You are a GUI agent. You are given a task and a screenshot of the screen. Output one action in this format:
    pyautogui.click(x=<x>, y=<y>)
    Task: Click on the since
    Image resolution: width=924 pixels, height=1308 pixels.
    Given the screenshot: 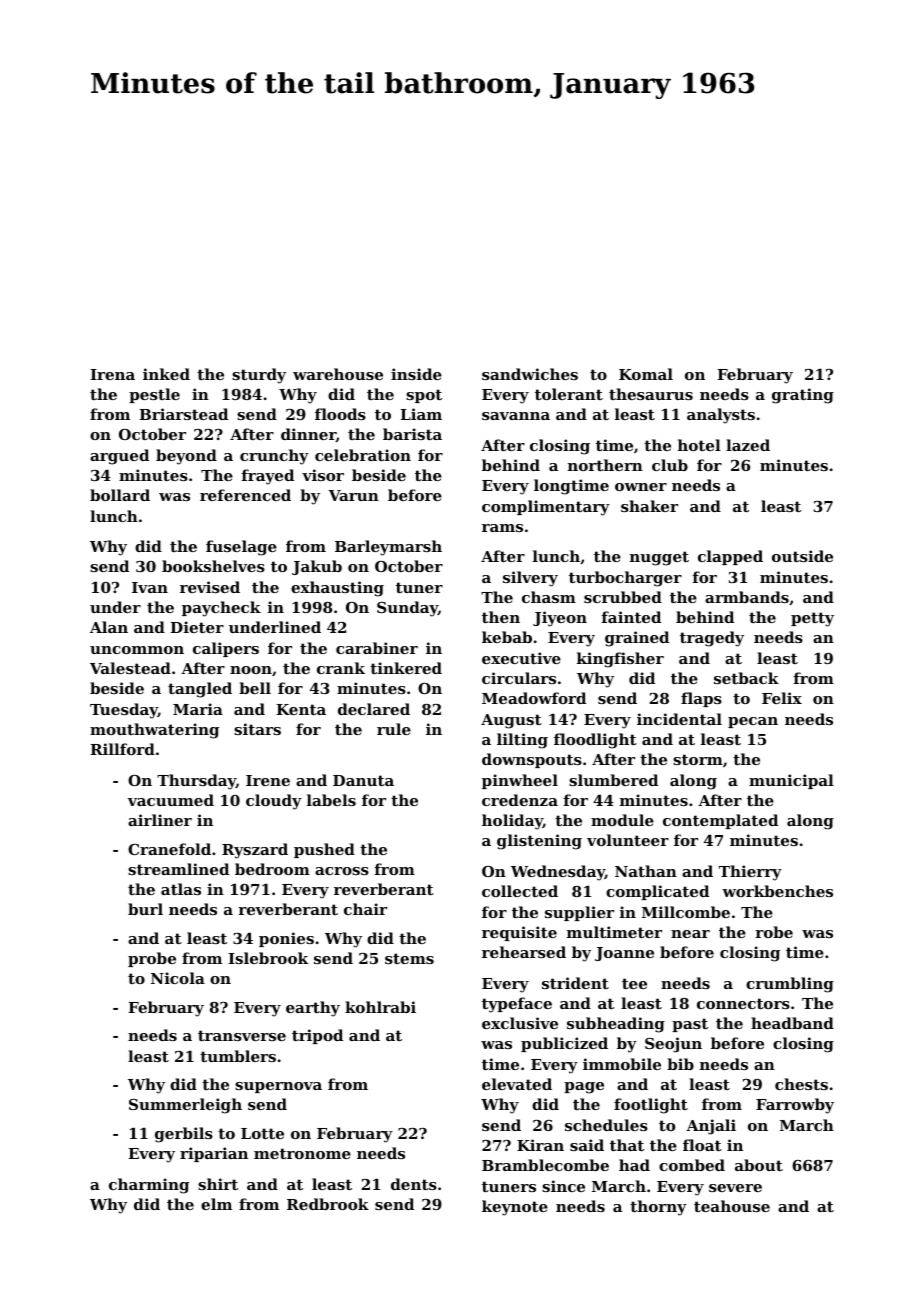 What is the action you would take?
    pyautogui.click(x=563, y=1186)
